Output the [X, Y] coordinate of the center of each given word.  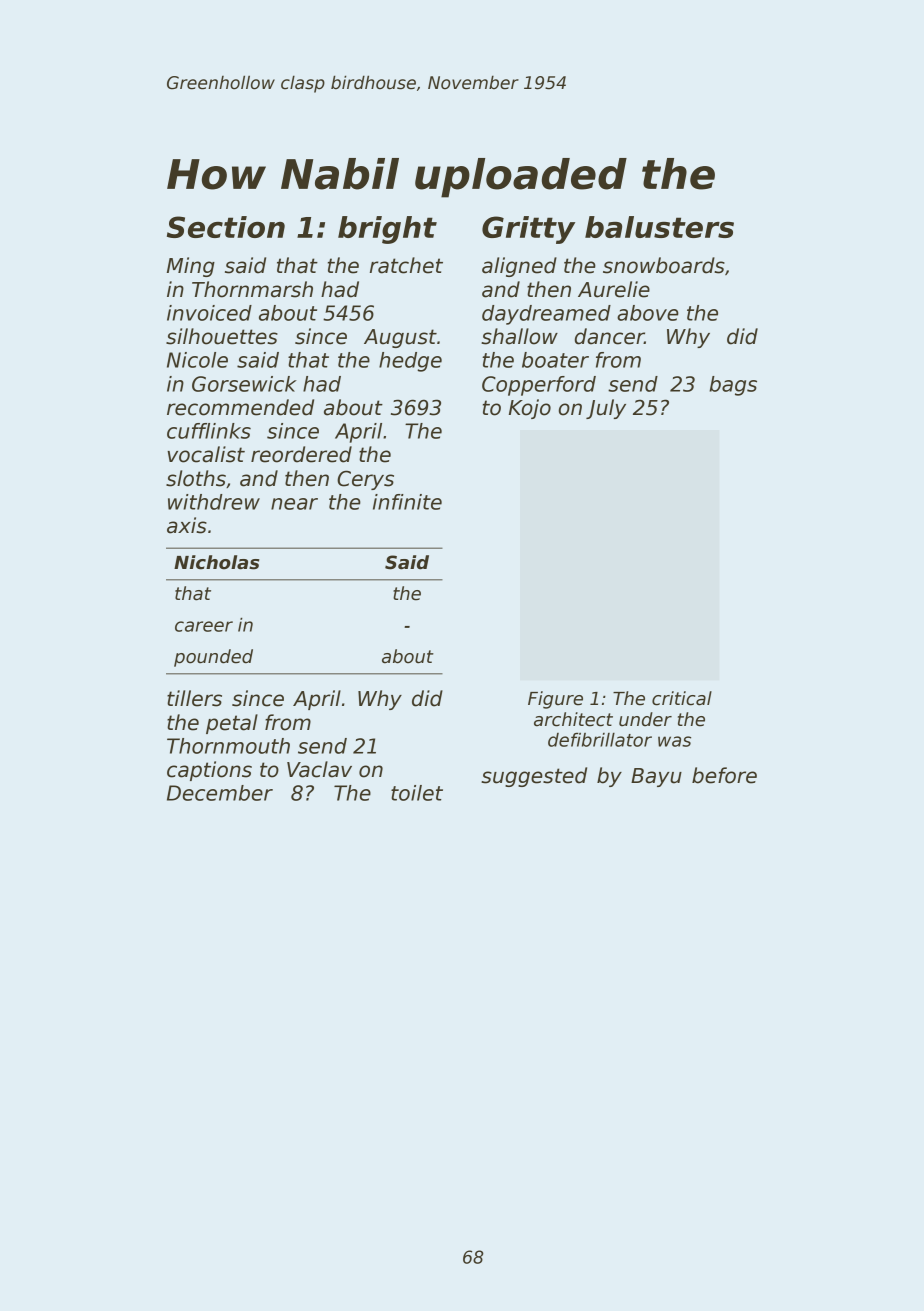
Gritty [528, 230]
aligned [519, 267]
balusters [659, 227]
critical [682, 698]
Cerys [365, 480]
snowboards [664, 265]
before [724, 775]
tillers [194, 698]
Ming [191, 267]
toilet [417, 793]
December [220, 793]
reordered [301, 454]
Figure [555, 700]
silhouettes [222, 336]
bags [733, 386]
